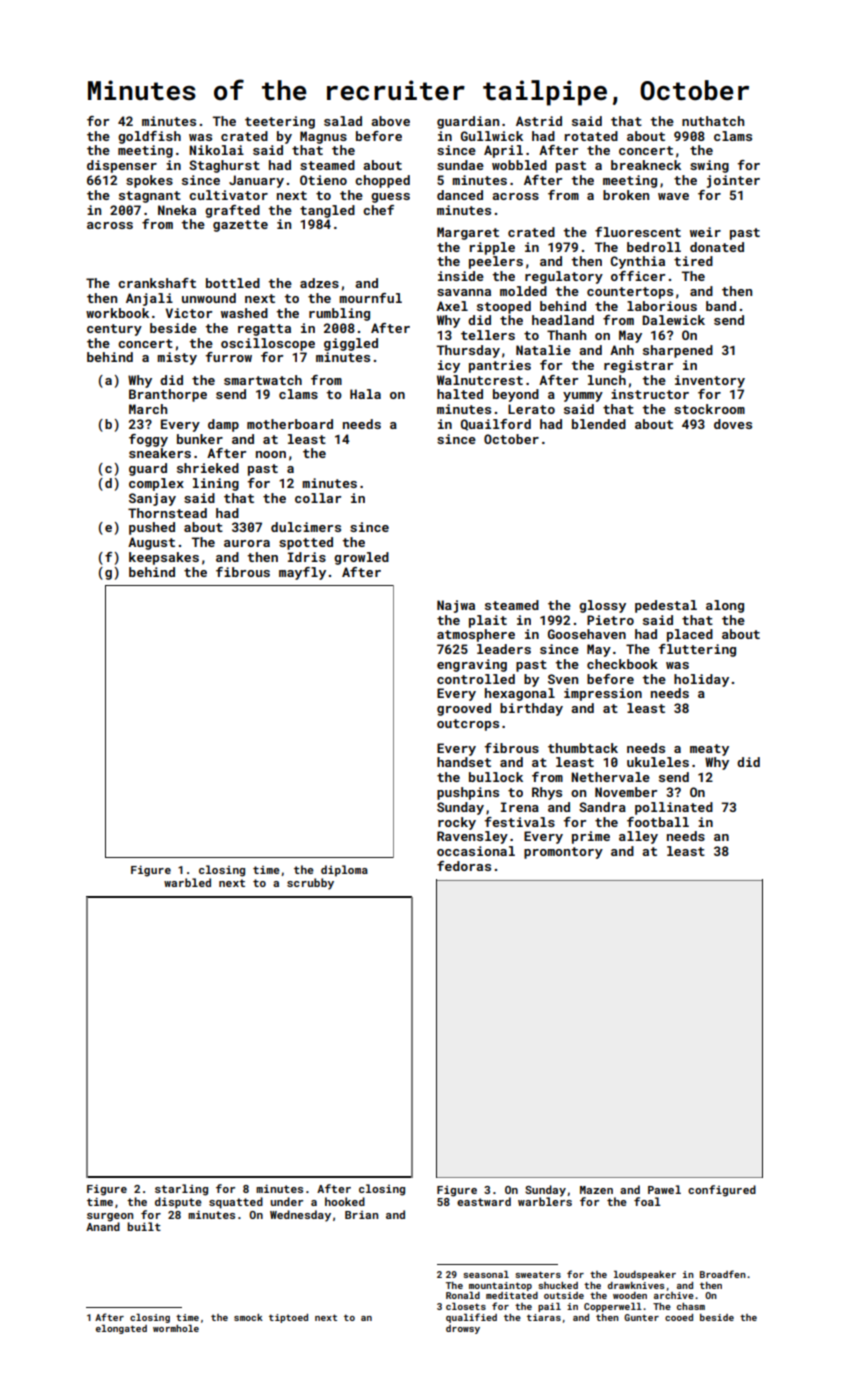 The height and width of the screenshot is (1400, 849). What do you see at coordinates (484, 1201) in the screenshot?
I see `eastward` at bounding box center [484, 1201].
